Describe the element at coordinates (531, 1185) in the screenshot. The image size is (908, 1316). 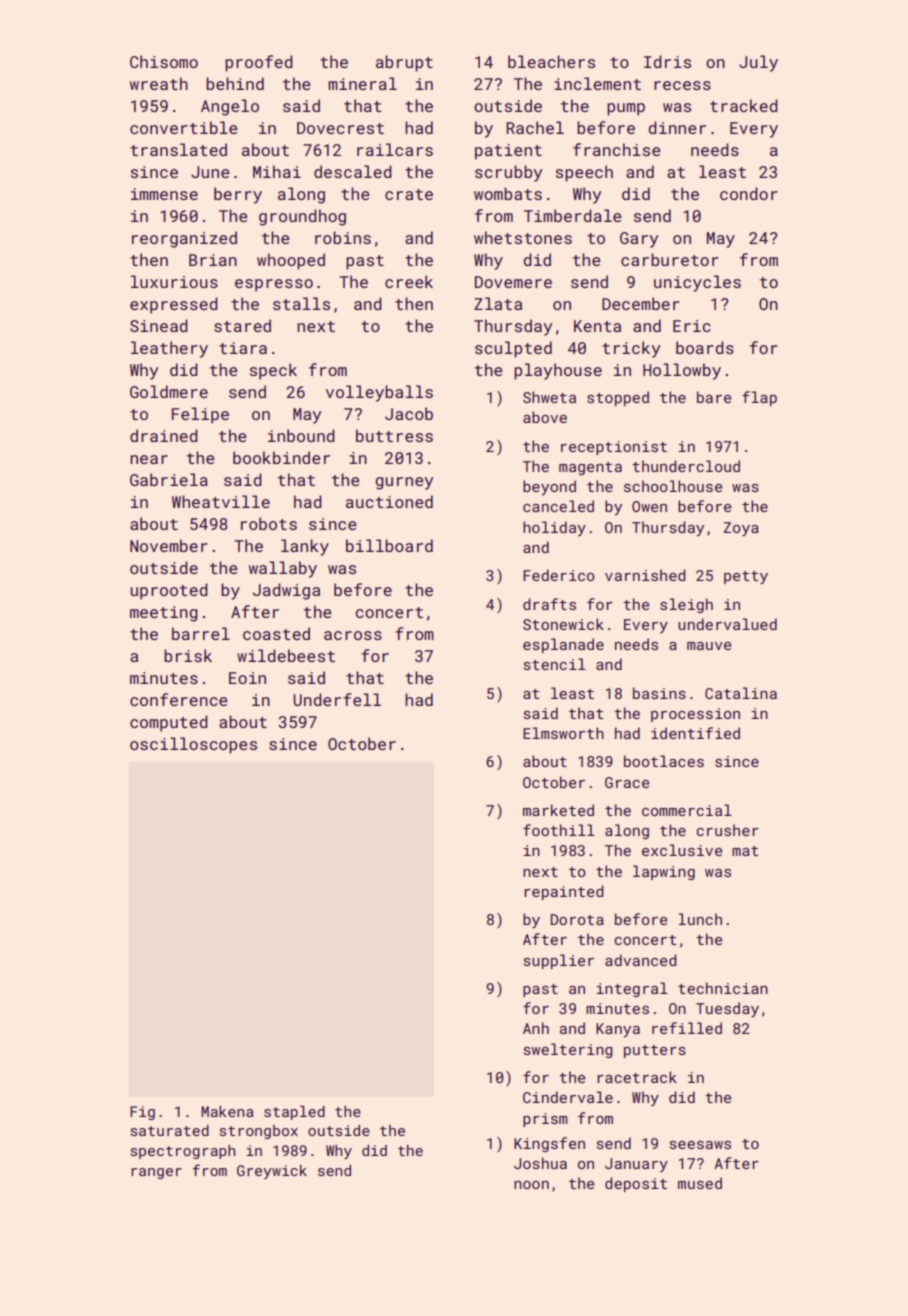
I see `noon` at that location.
